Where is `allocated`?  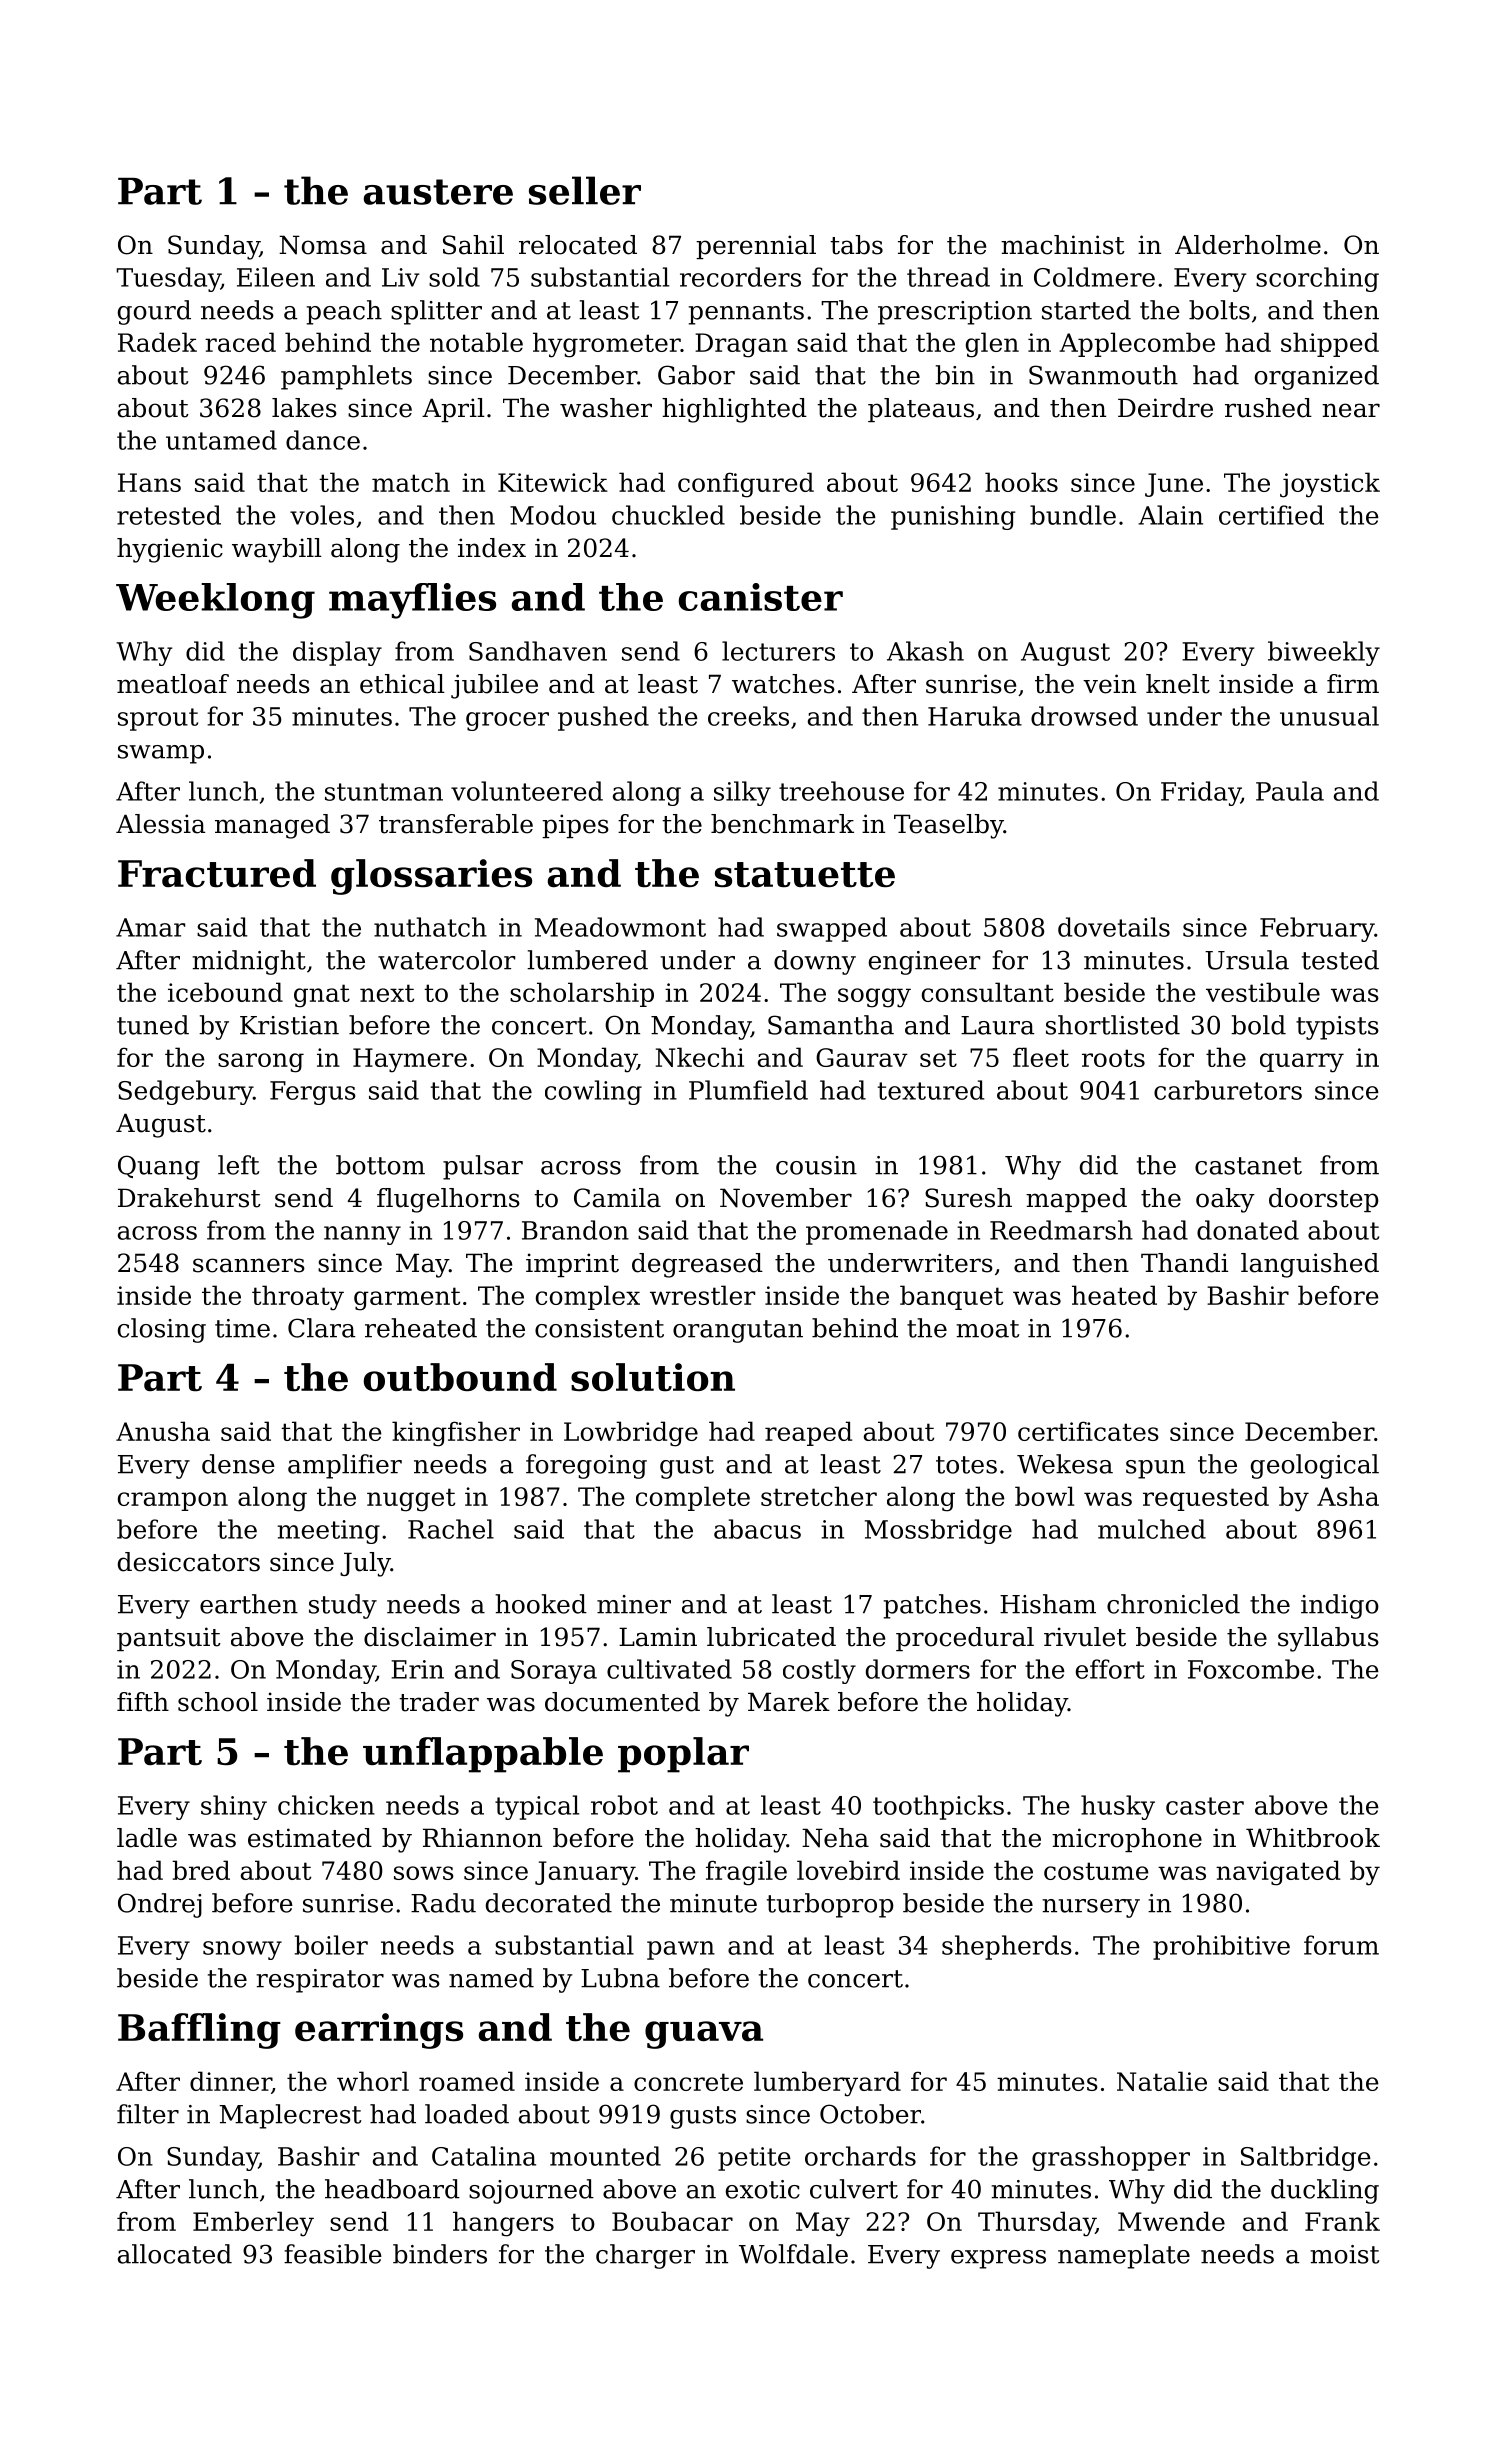 allocated is located at coordinates (175, 2254).
